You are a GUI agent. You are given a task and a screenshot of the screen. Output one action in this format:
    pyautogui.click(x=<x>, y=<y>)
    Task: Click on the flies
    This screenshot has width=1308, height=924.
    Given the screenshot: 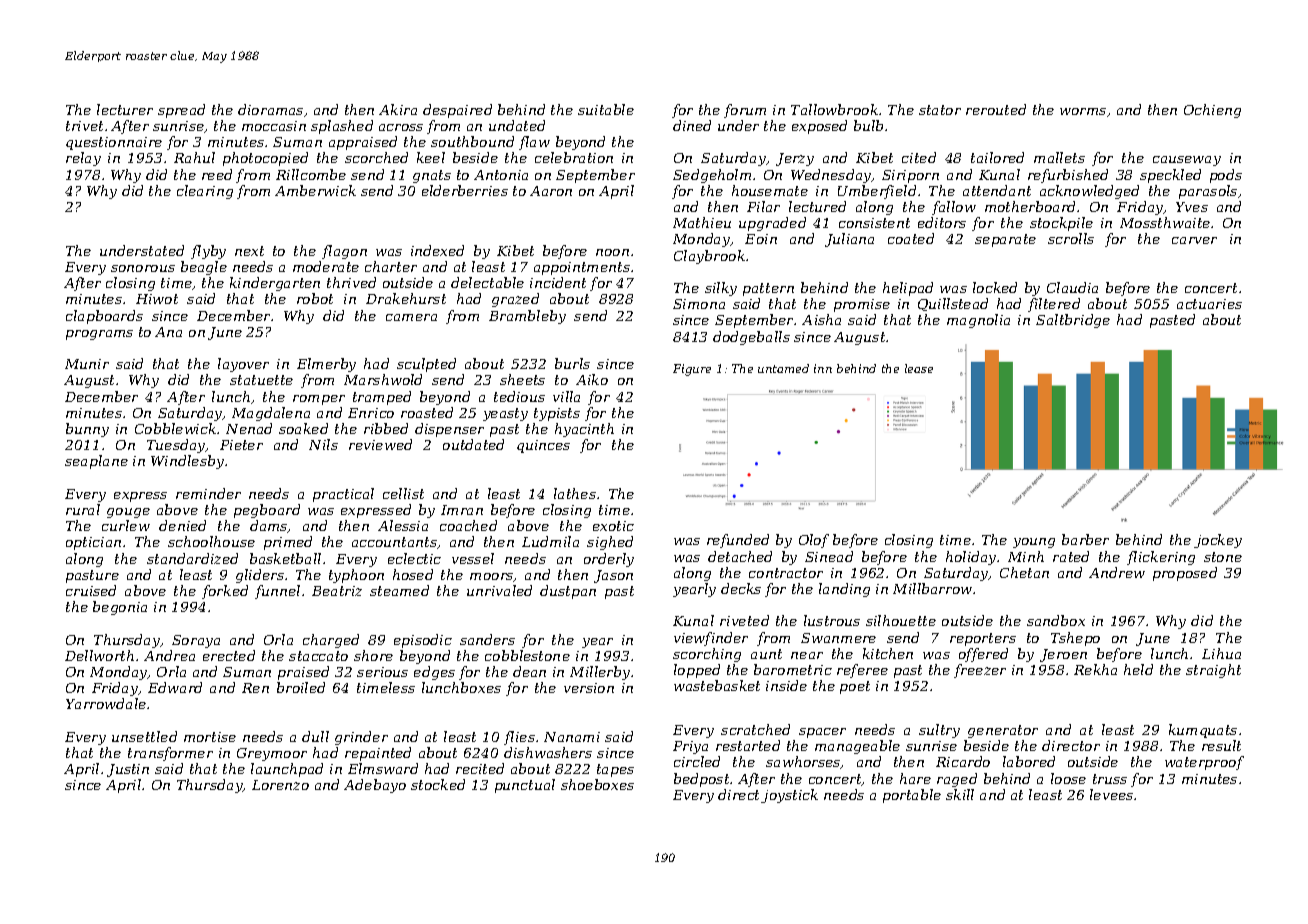 What is the action you would take?
    pyautogui.click(x=519, y=738)
